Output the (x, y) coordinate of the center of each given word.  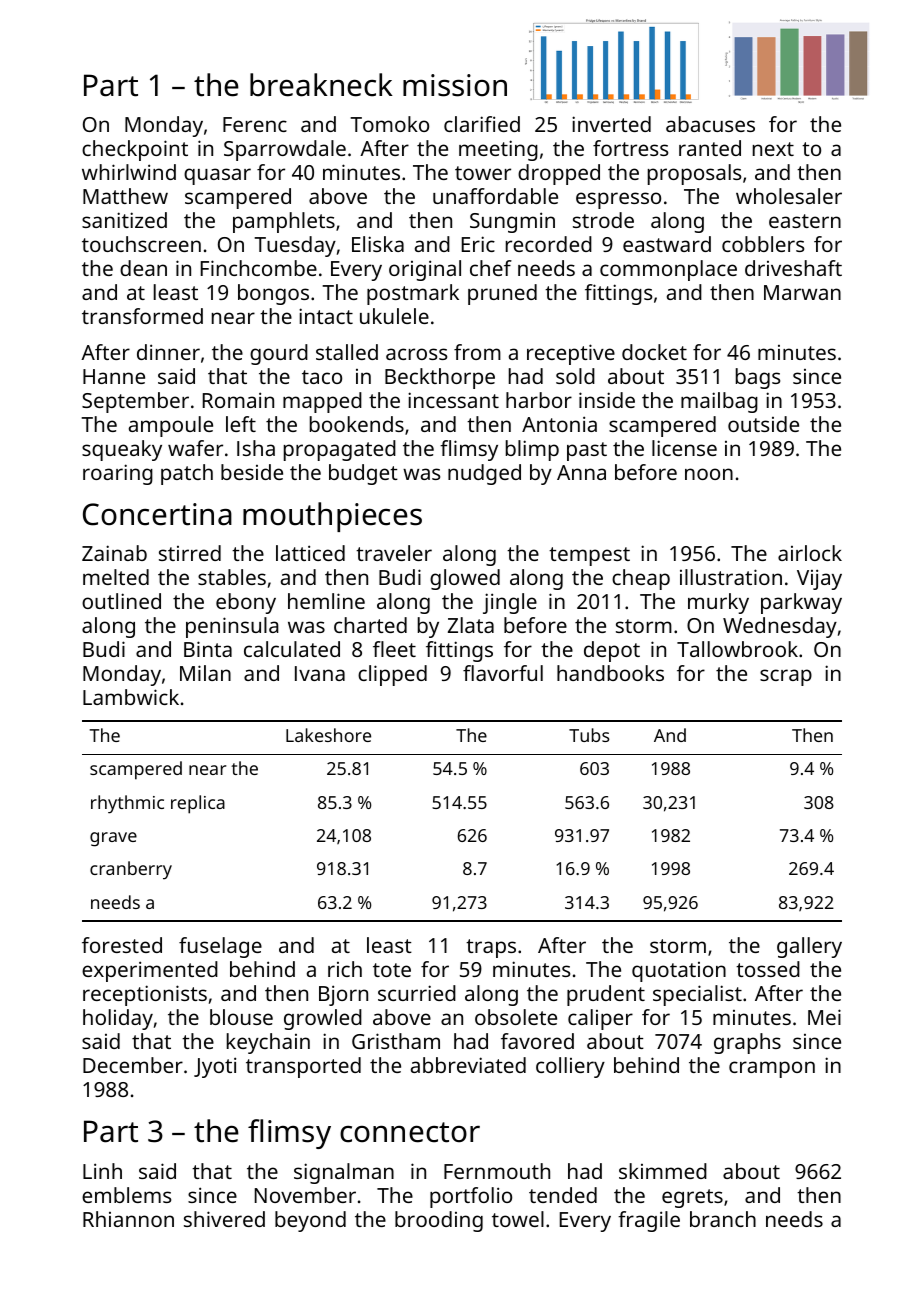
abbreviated (468, 1065)
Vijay (819, 579)
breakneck (321, 85)
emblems (126, 1195)
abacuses (710, 124)
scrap (786, 677)
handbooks (610, 673)
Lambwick (131, 697)
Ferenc (255, 124)
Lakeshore (328, 735)
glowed (465, 579)
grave (113, 839)
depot (612, 651)
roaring (118, 474)
